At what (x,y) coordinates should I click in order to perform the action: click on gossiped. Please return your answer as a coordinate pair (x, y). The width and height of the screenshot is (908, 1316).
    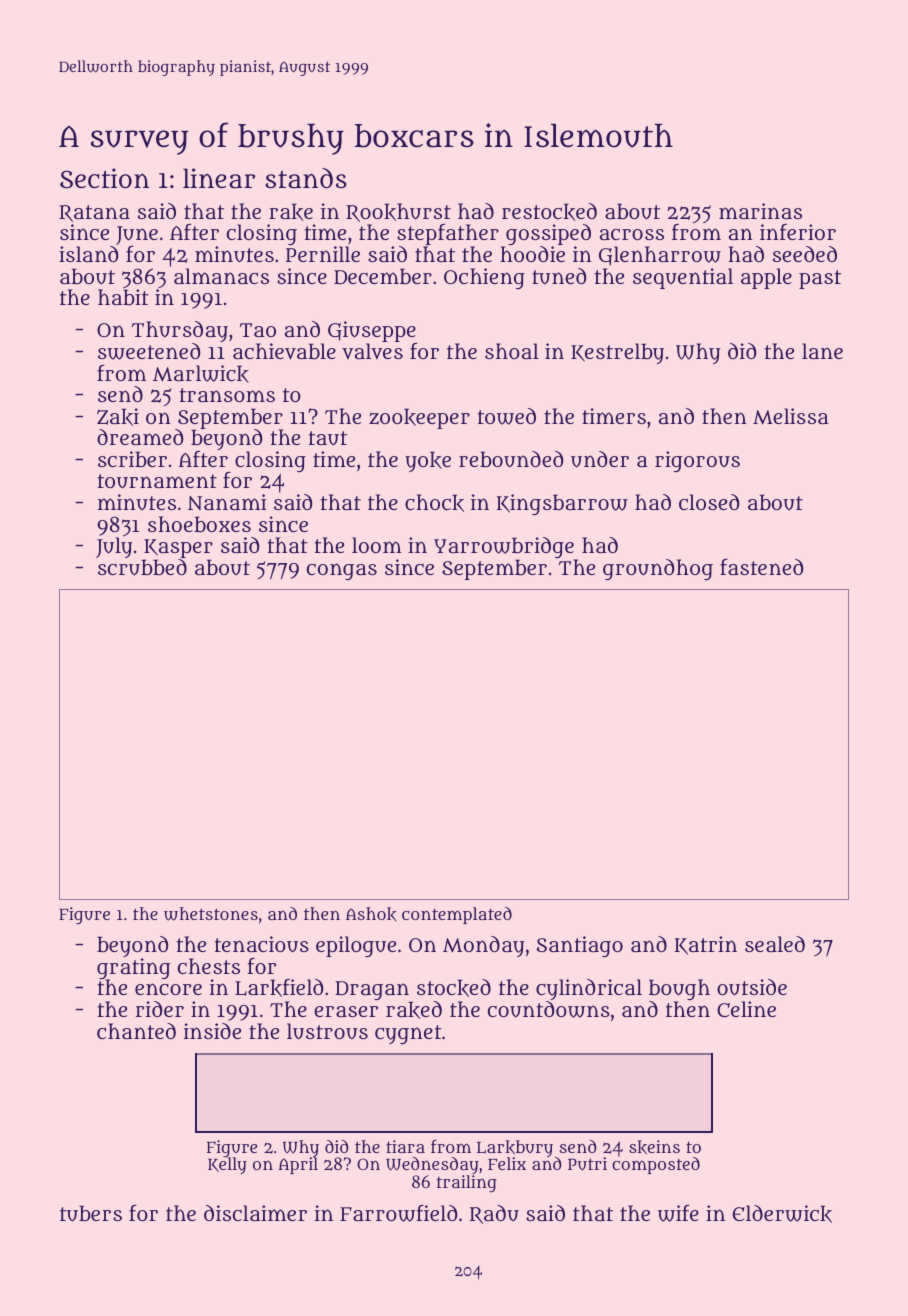
    Looking at the image, I should click on (548, 234).
